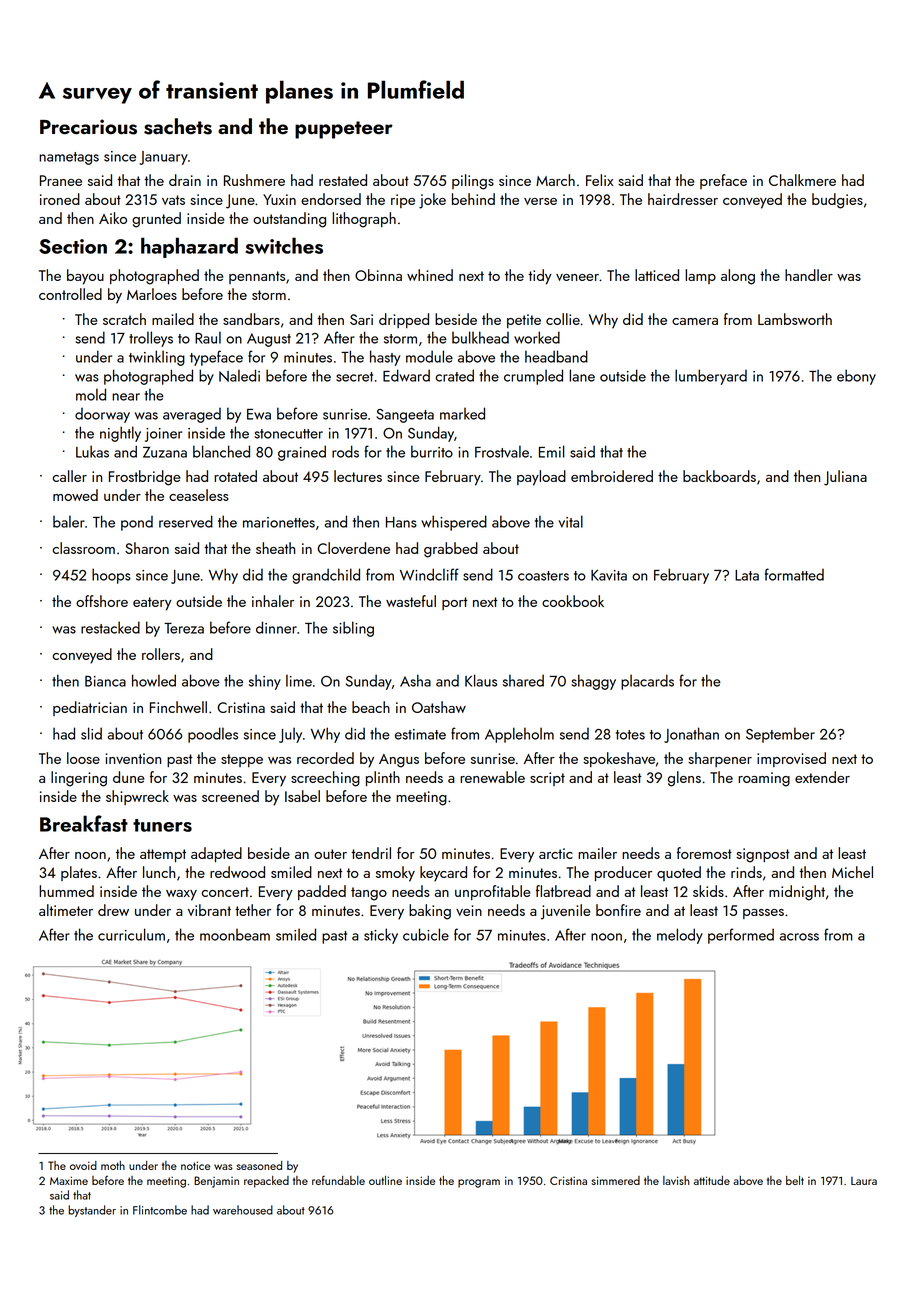  What do you see at coordinates (178, 126) in the document?
I see `sachets` at bounding box center [178, 126].
